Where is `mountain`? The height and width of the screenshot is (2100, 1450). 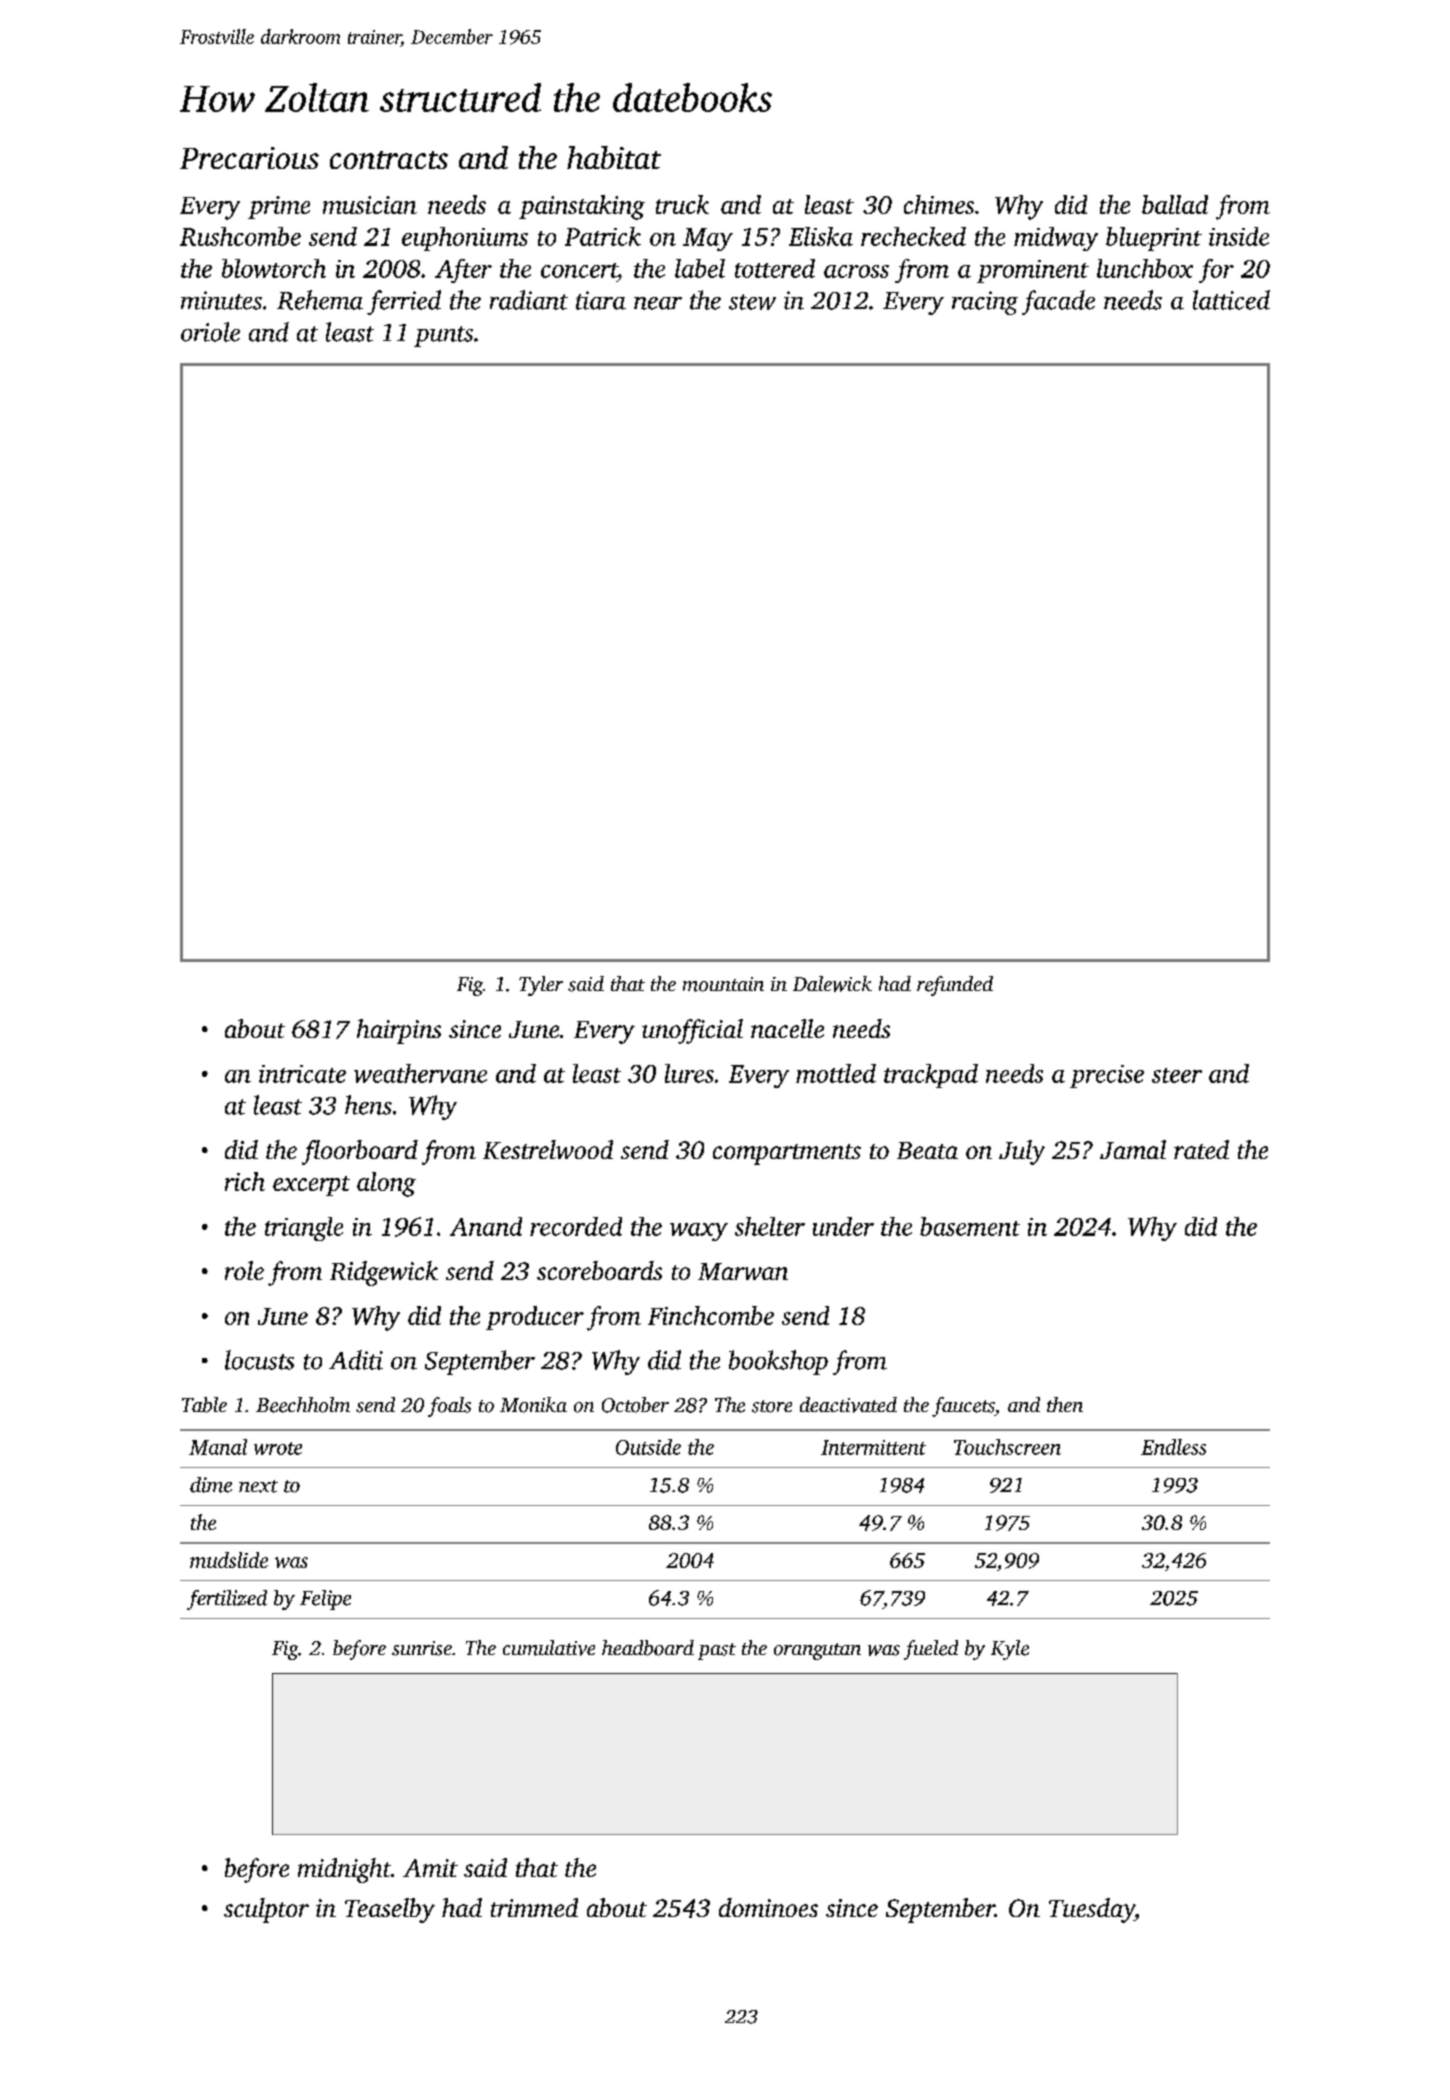 mountain is located at coordinates (723, 984).
